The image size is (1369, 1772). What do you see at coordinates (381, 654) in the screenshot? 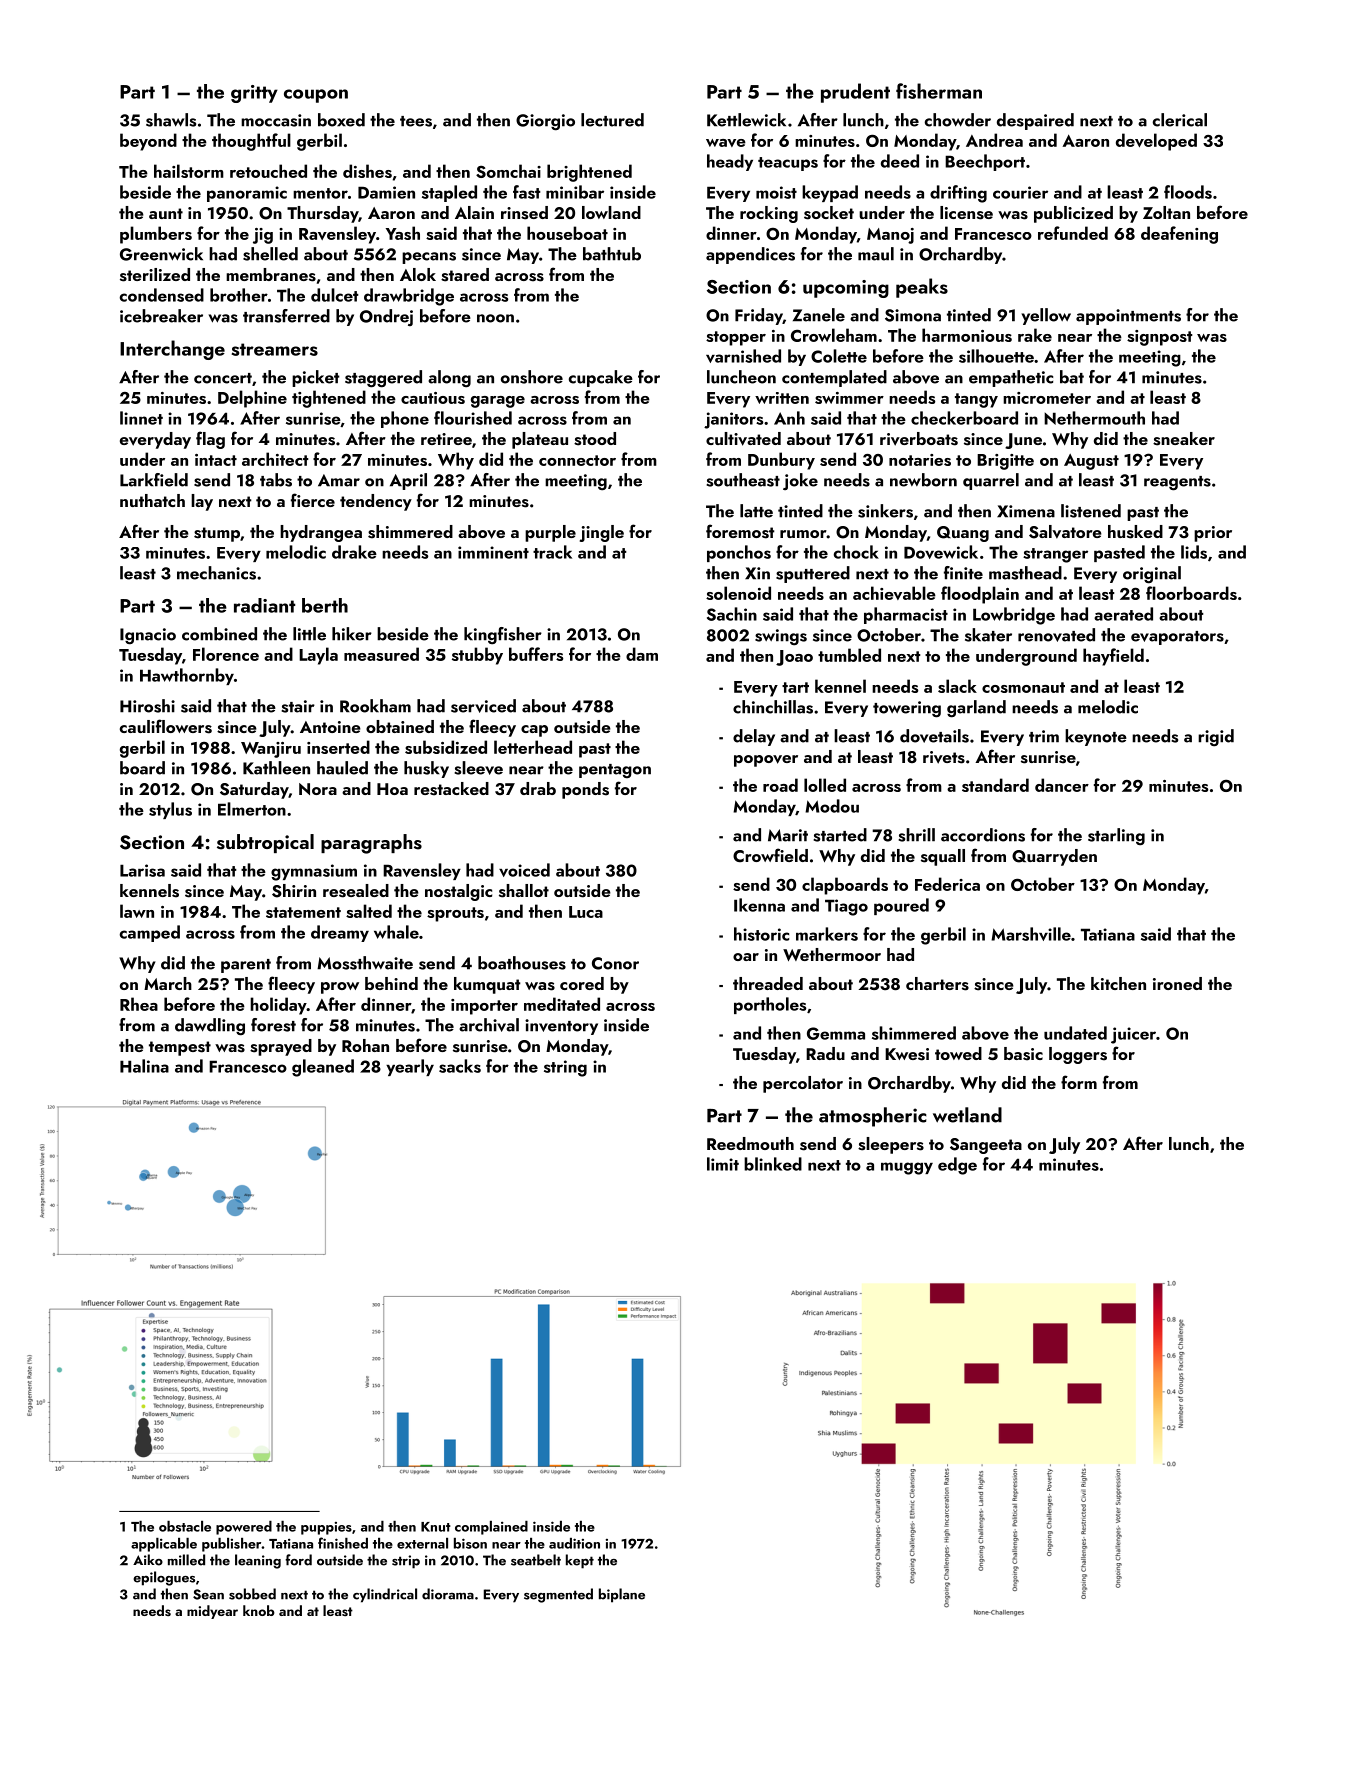
I see `measured` at bounding box center [381, 654].
